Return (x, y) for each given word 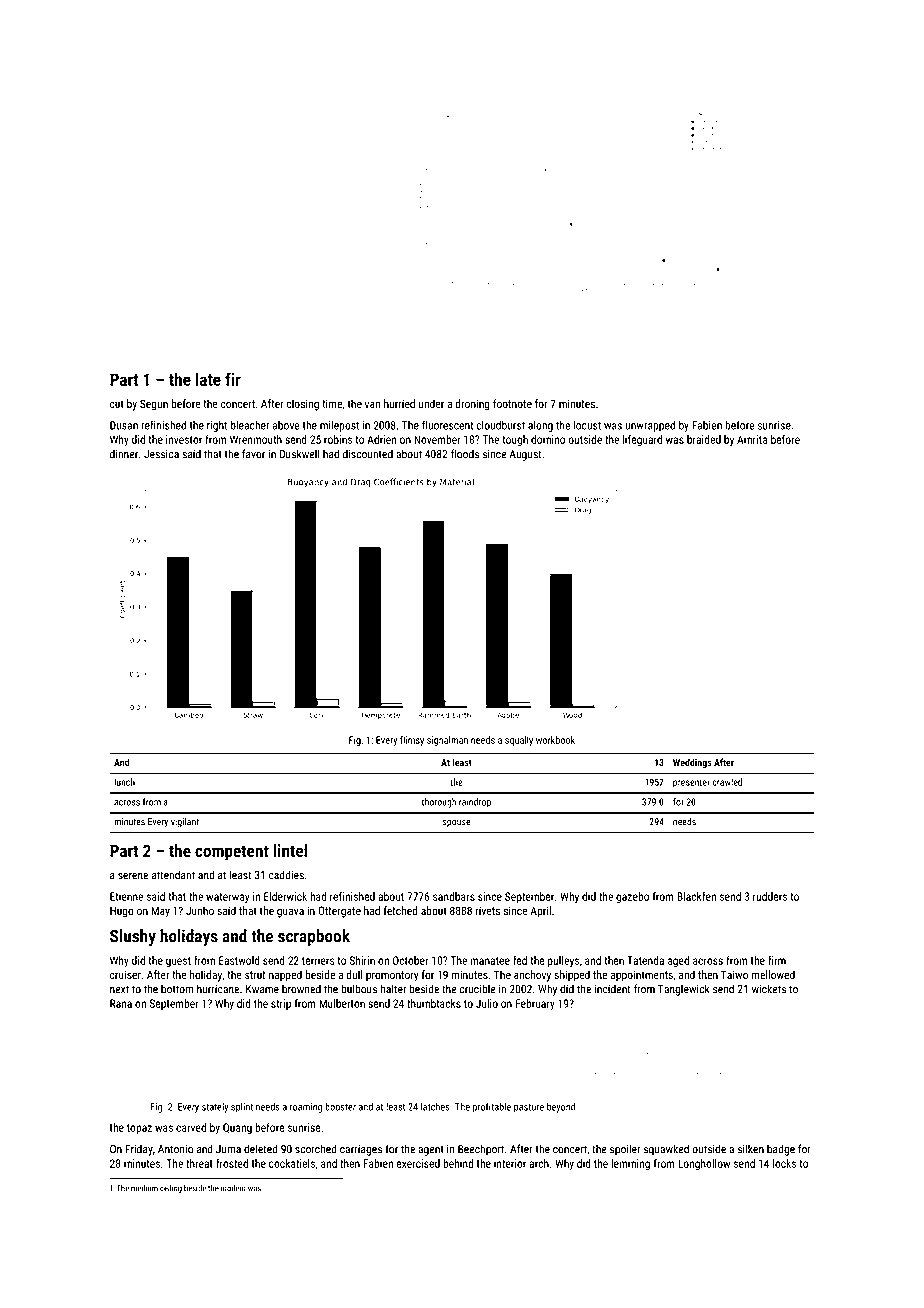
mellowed (773, 974)
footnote (512, 403)
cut (117, 404)
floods (465, 454)
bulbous (359, 989)
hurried (399, 403)
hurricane (218, 989)
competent (232, 853)
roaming (306, 1108)
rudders (770, 896)
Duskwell (300, 454)
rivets (488, 910)
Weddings (692, 763)
